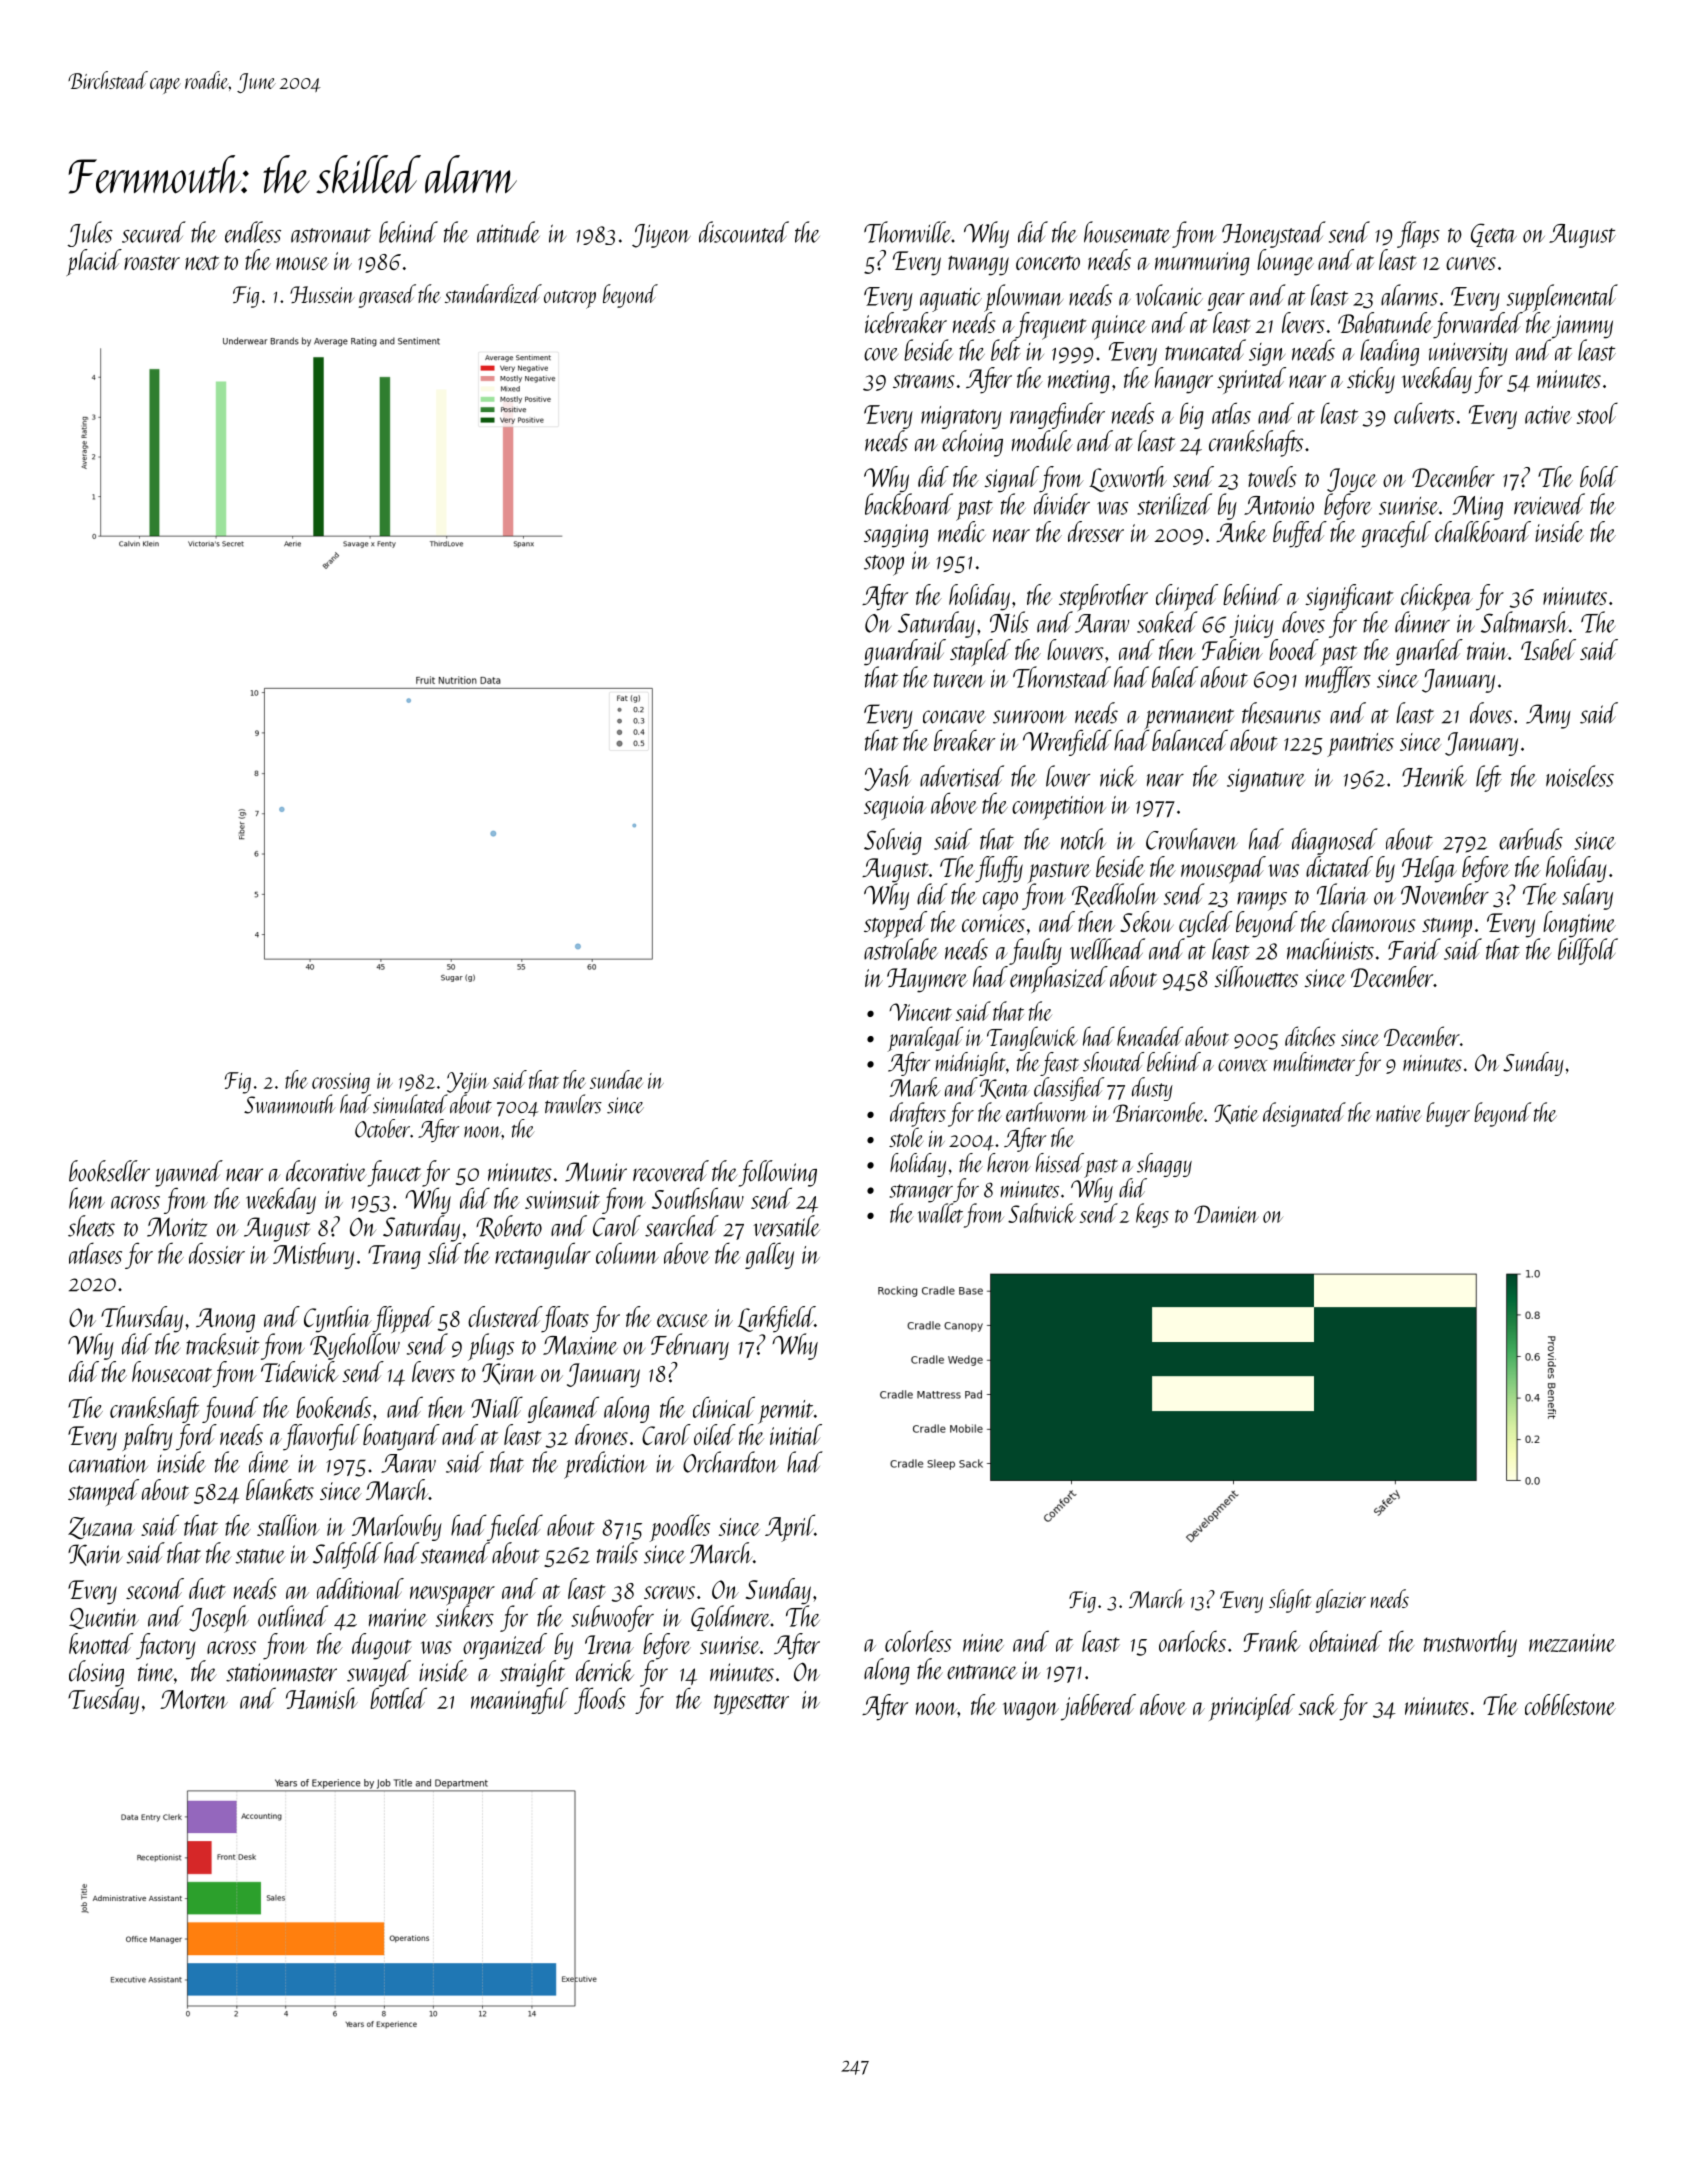 The width and height of the screenshot is (1683, 2178). Describe the element at coordinates (744, 232) in the screenshot. I see `discounted` at that location.
